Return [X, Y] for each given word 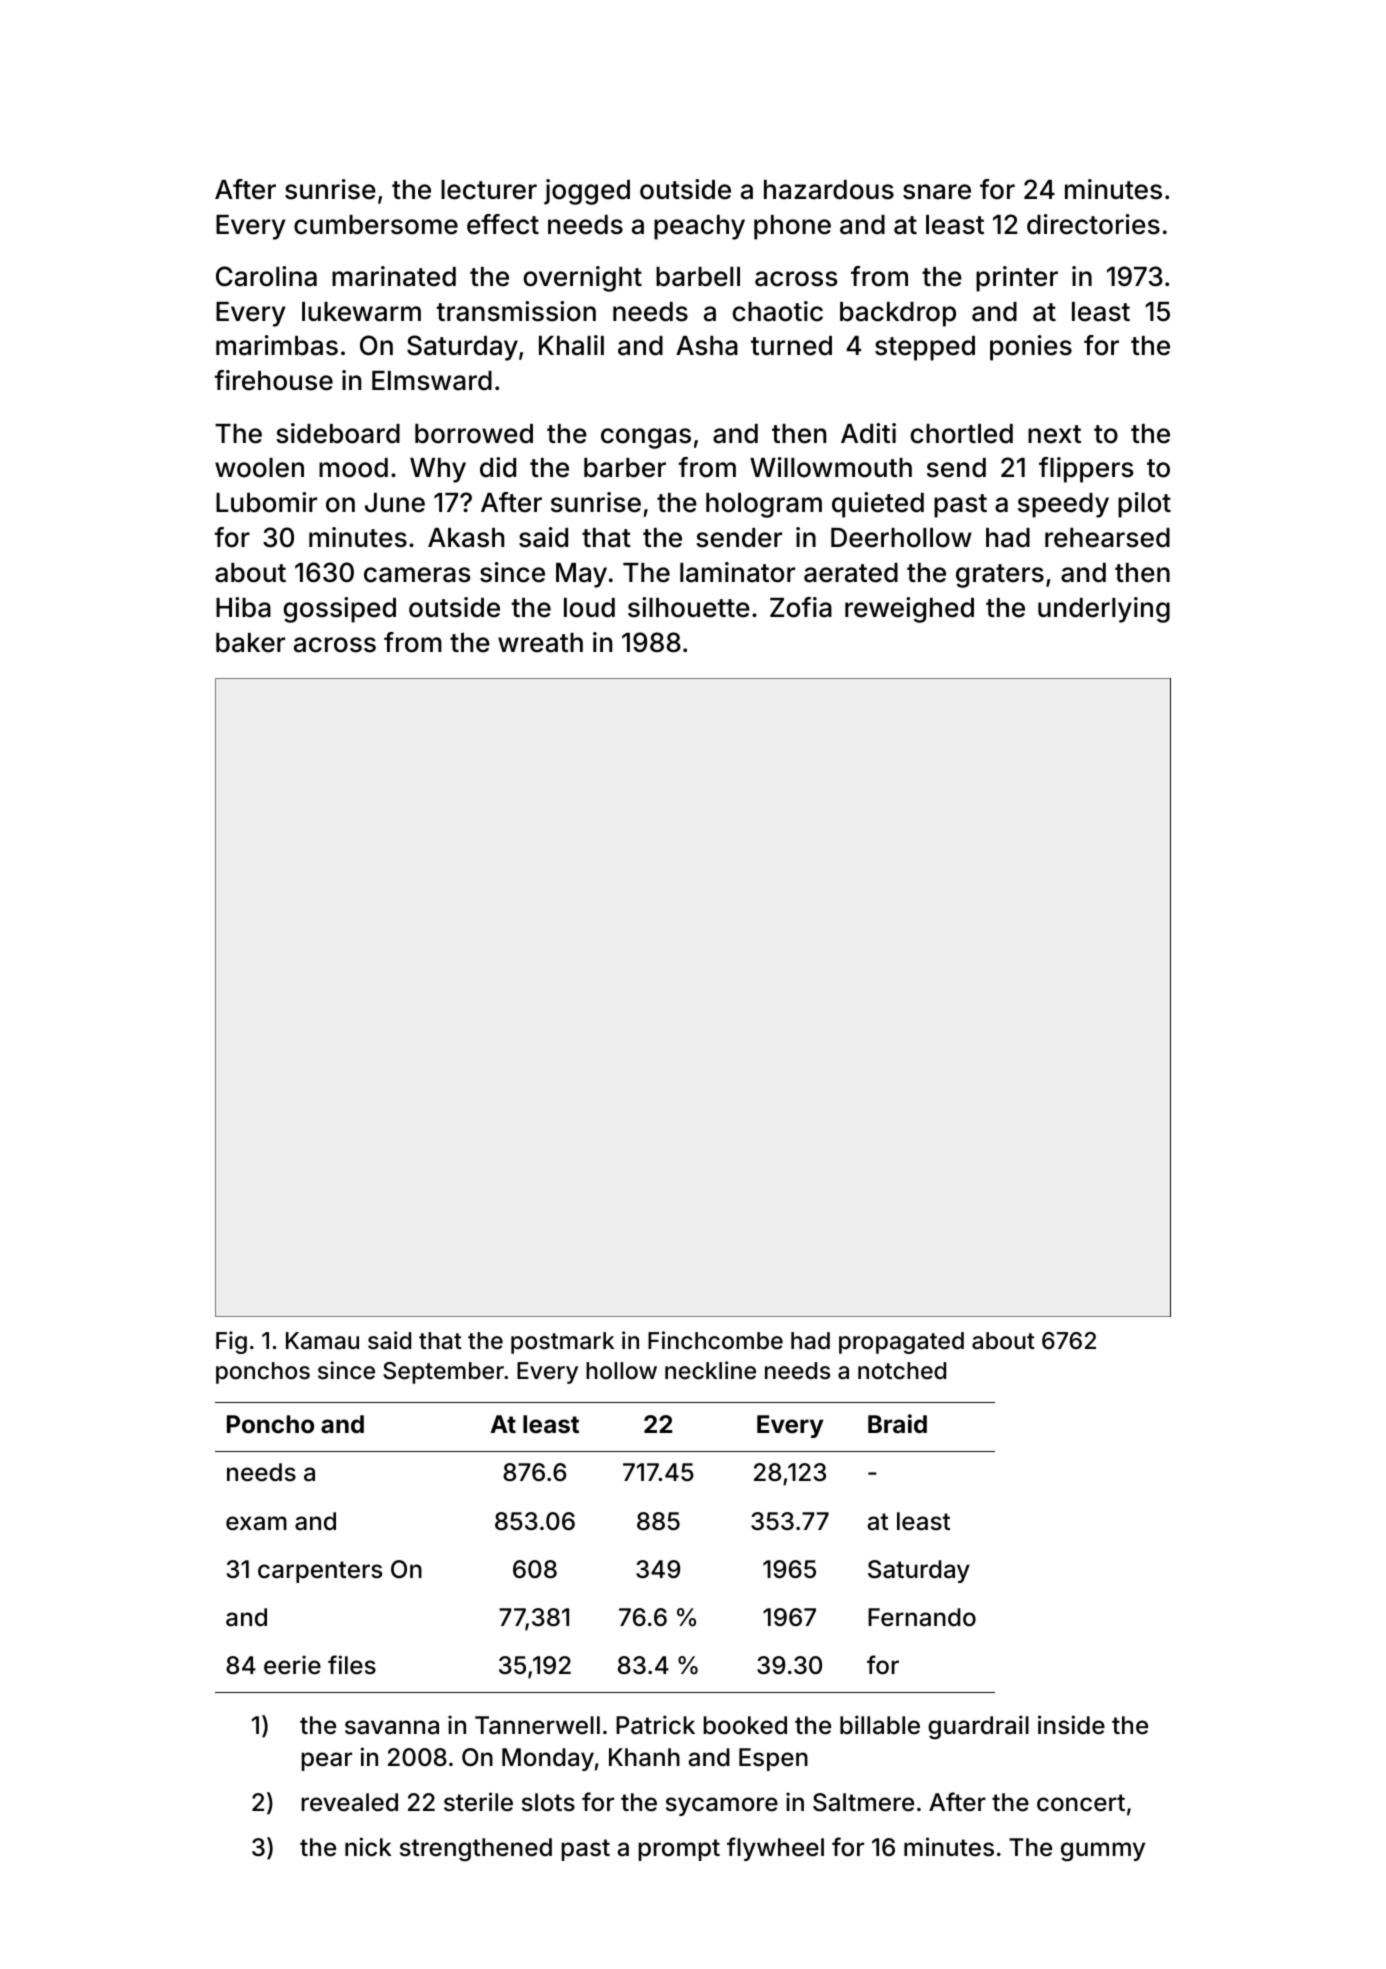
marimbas [277, 345]
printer [1017, 279]
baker [250, 643]
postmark [562, 1343]
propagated [901, 1343]
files [352, 1665]
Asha [707, 346]
